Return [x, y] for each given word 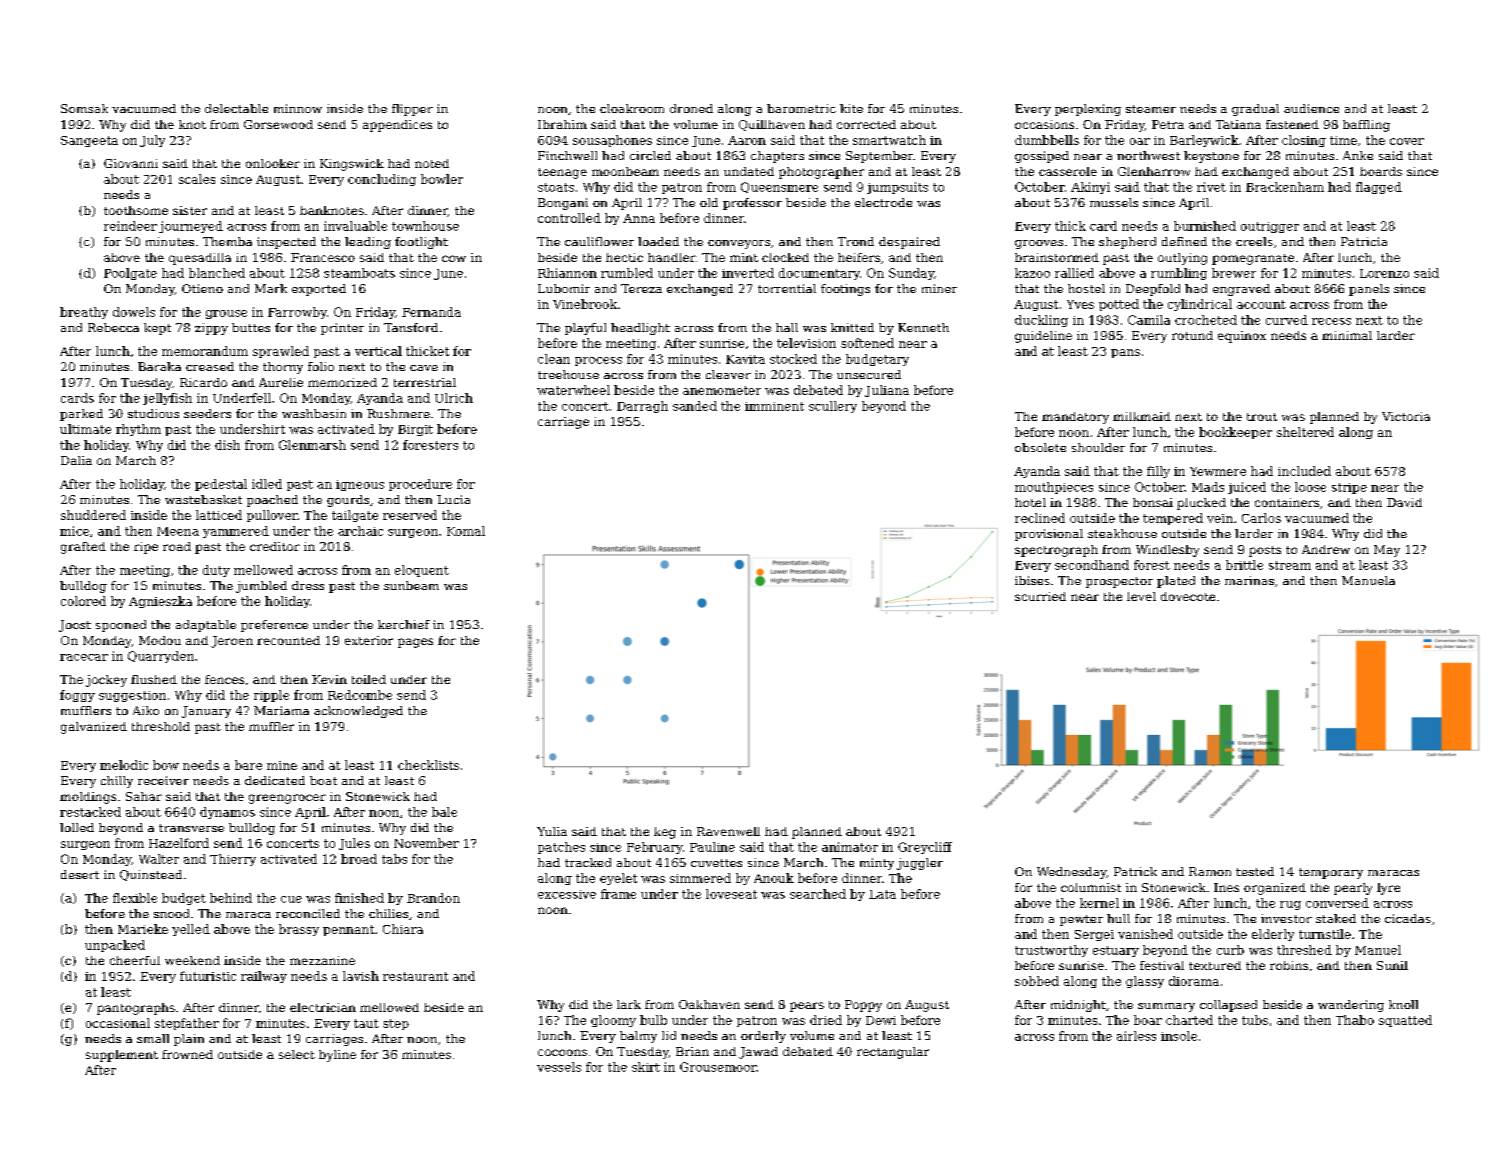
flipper [412, 110]
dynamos [227, 813]
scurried [1040, 596]
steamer [1151, 109]
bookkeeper [1235, 433]
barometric [801, 108]
